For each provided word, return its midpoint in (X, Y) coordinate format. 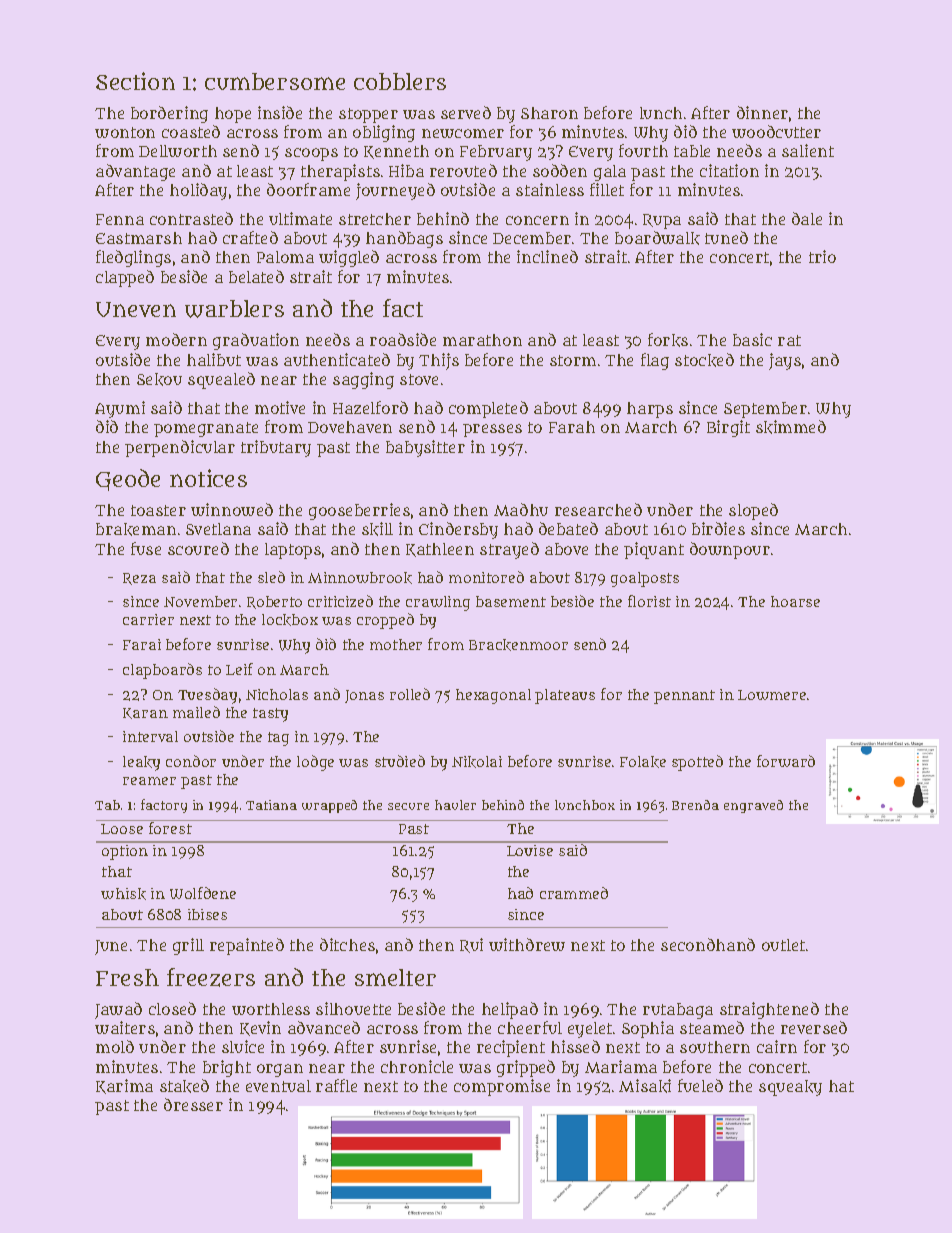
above (566, 549)
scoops (311, 154)
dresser (193, 1104)
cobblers (400, 81)
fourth (643, 150)
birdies (718, 528)
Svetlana (218, 529)
